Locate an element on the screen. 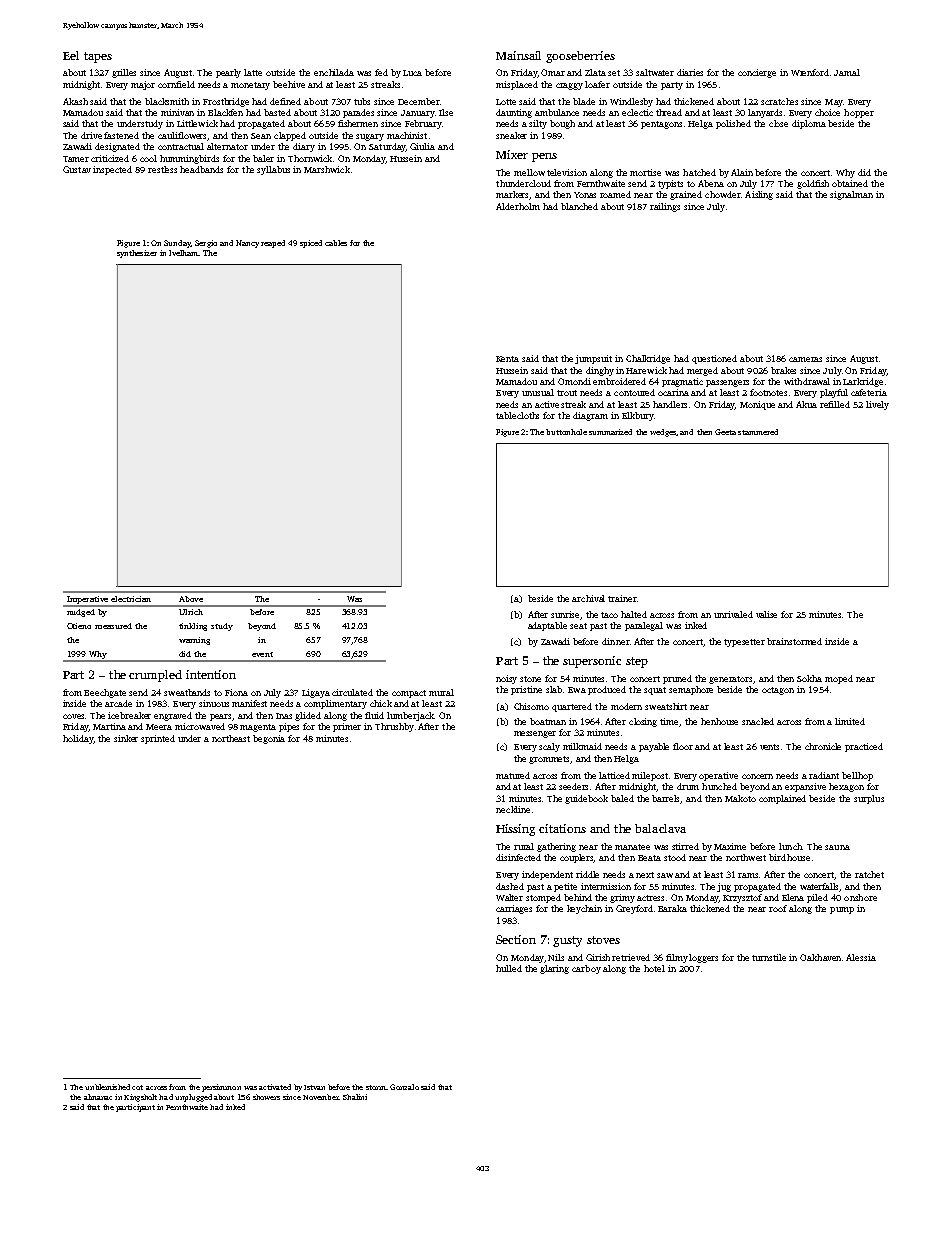  halted is located at coordinates (634, 614).
